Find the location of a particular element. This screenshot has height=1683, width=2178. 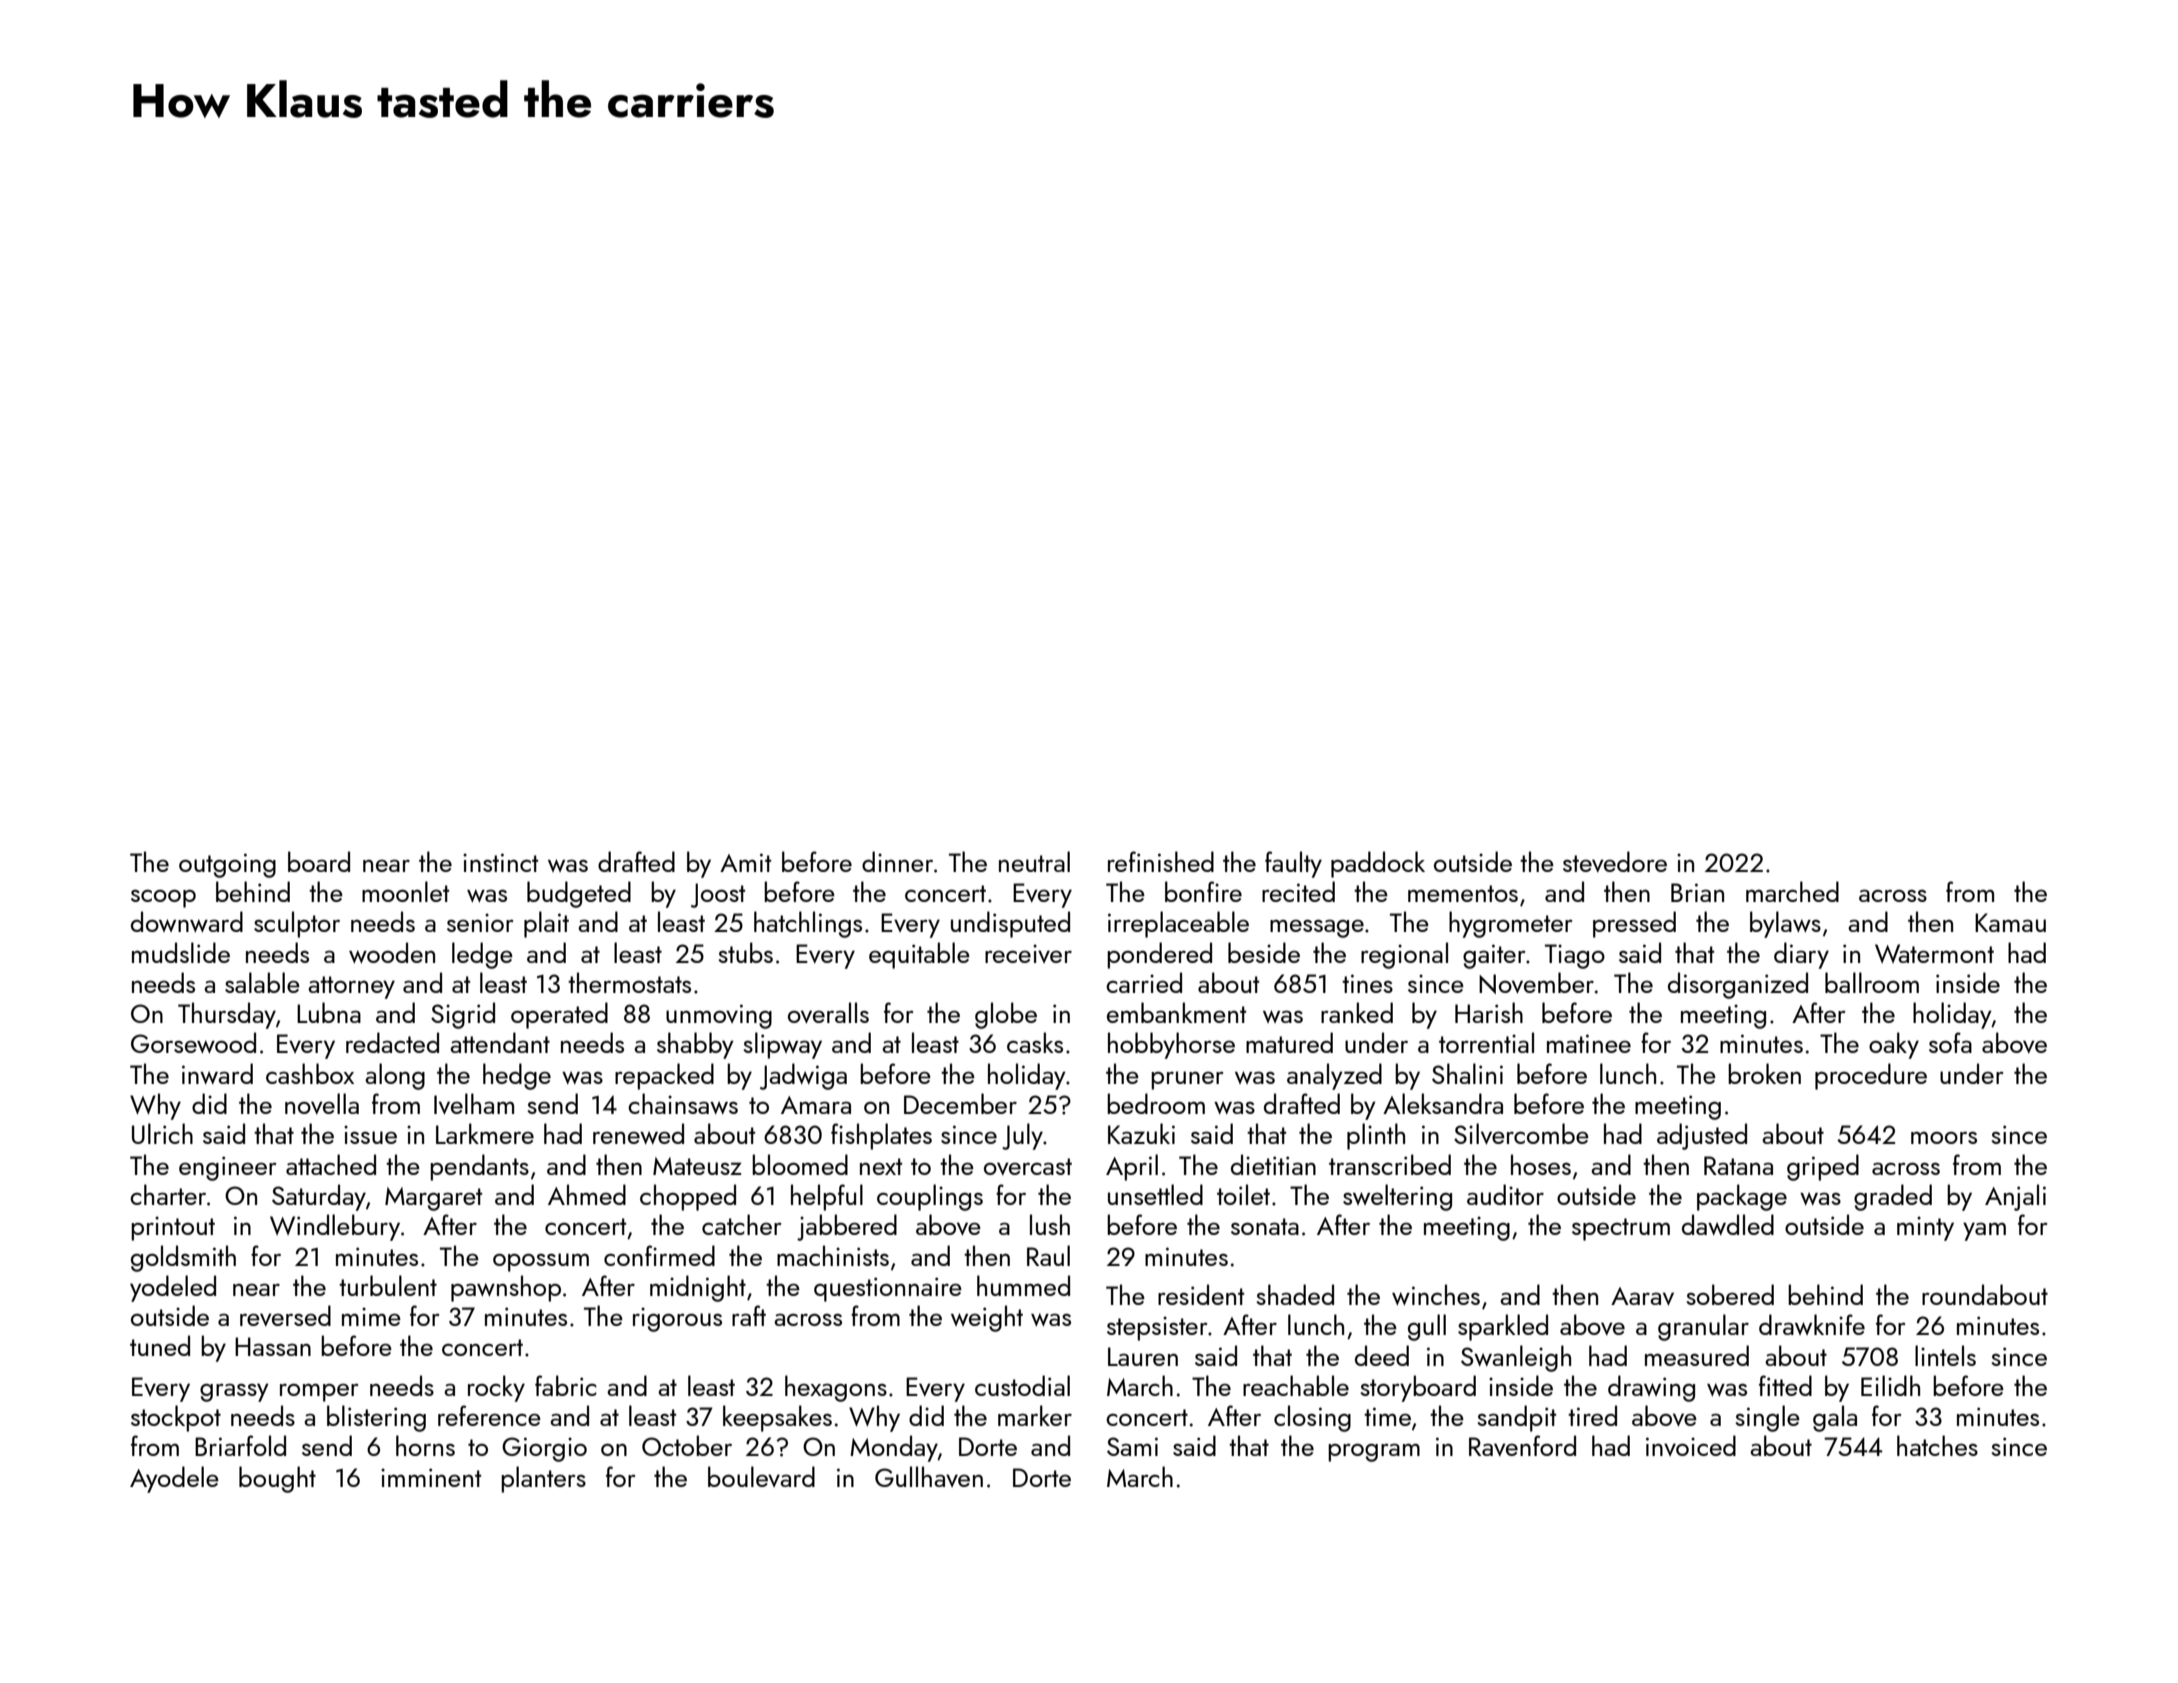

December is located at coordinates (960, 1103).
